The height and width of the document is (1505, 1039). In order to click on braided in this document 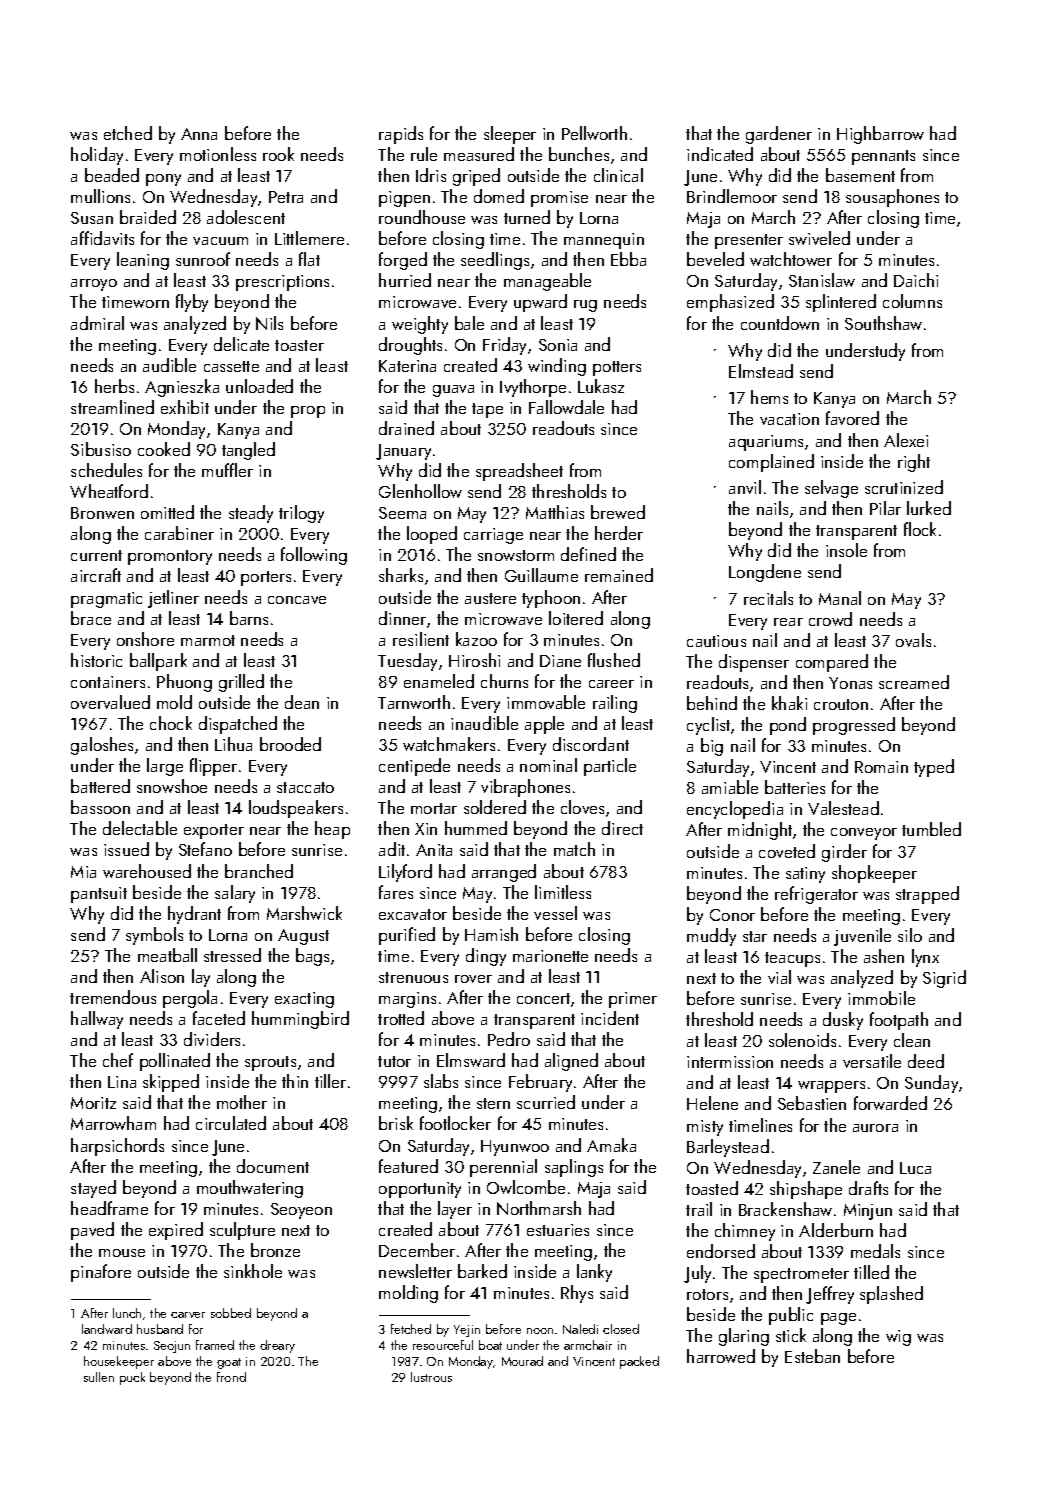, I will do `click(148, 217)`.
